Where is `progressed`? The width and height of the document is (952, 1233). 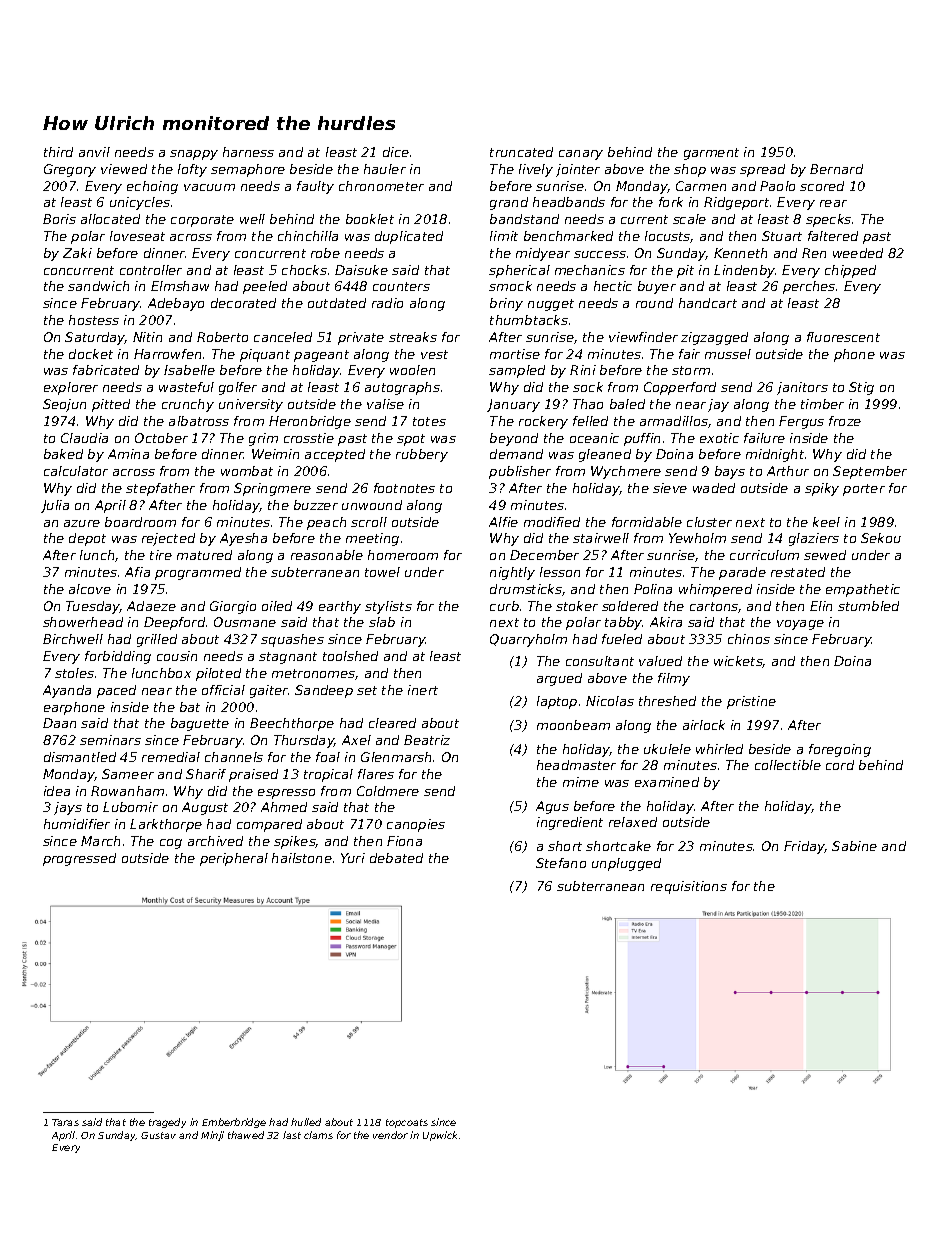 progressed is located at coordinates (79, 859).
